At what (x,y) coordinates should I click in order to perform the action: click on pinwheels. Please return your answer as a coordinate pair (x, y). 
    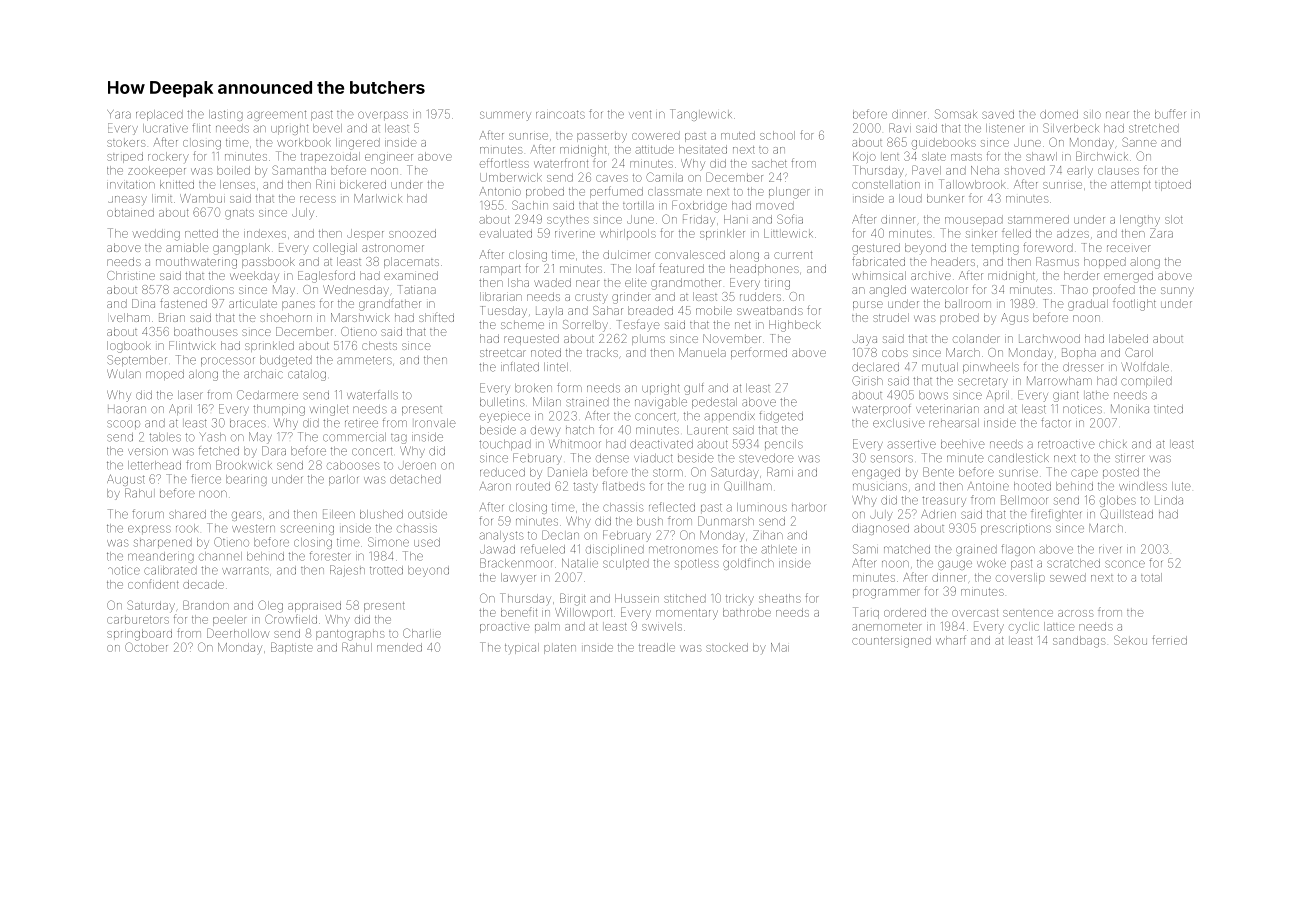
    Looking at the image, I should click on (991, 368).
